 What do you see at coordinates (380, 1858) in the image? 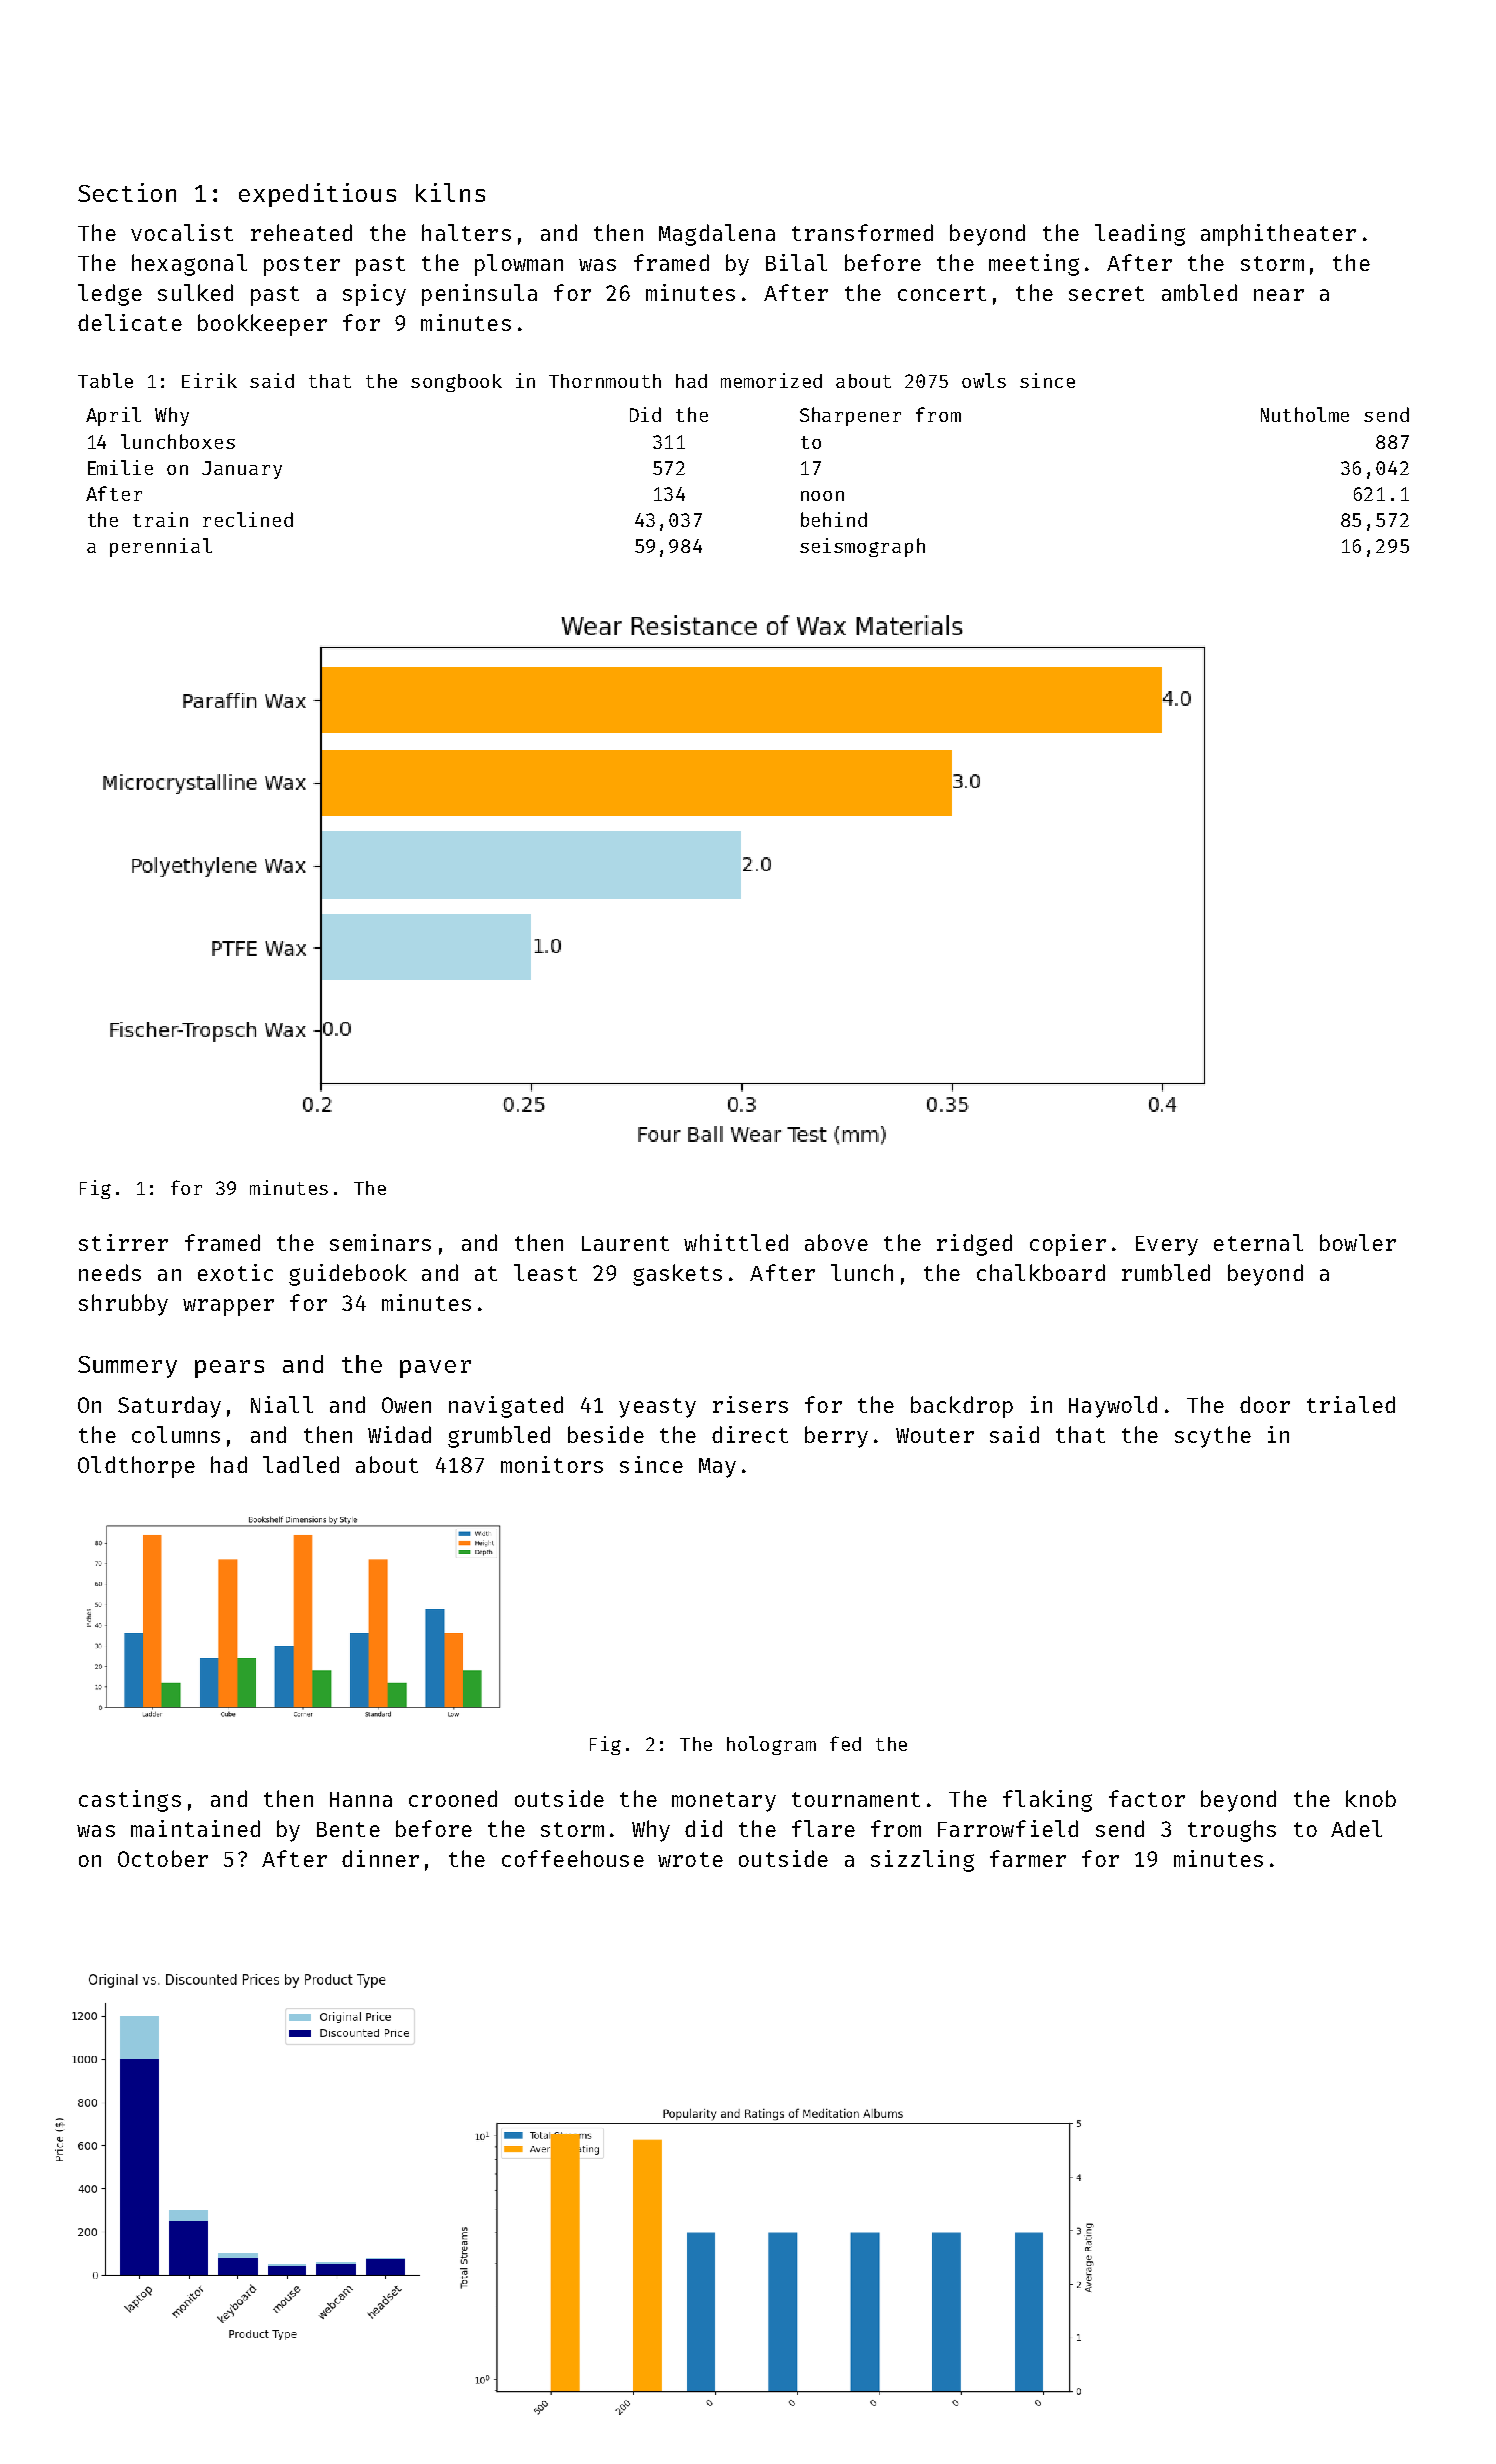
I see `dinner` at bounding box center [380, 1858].
